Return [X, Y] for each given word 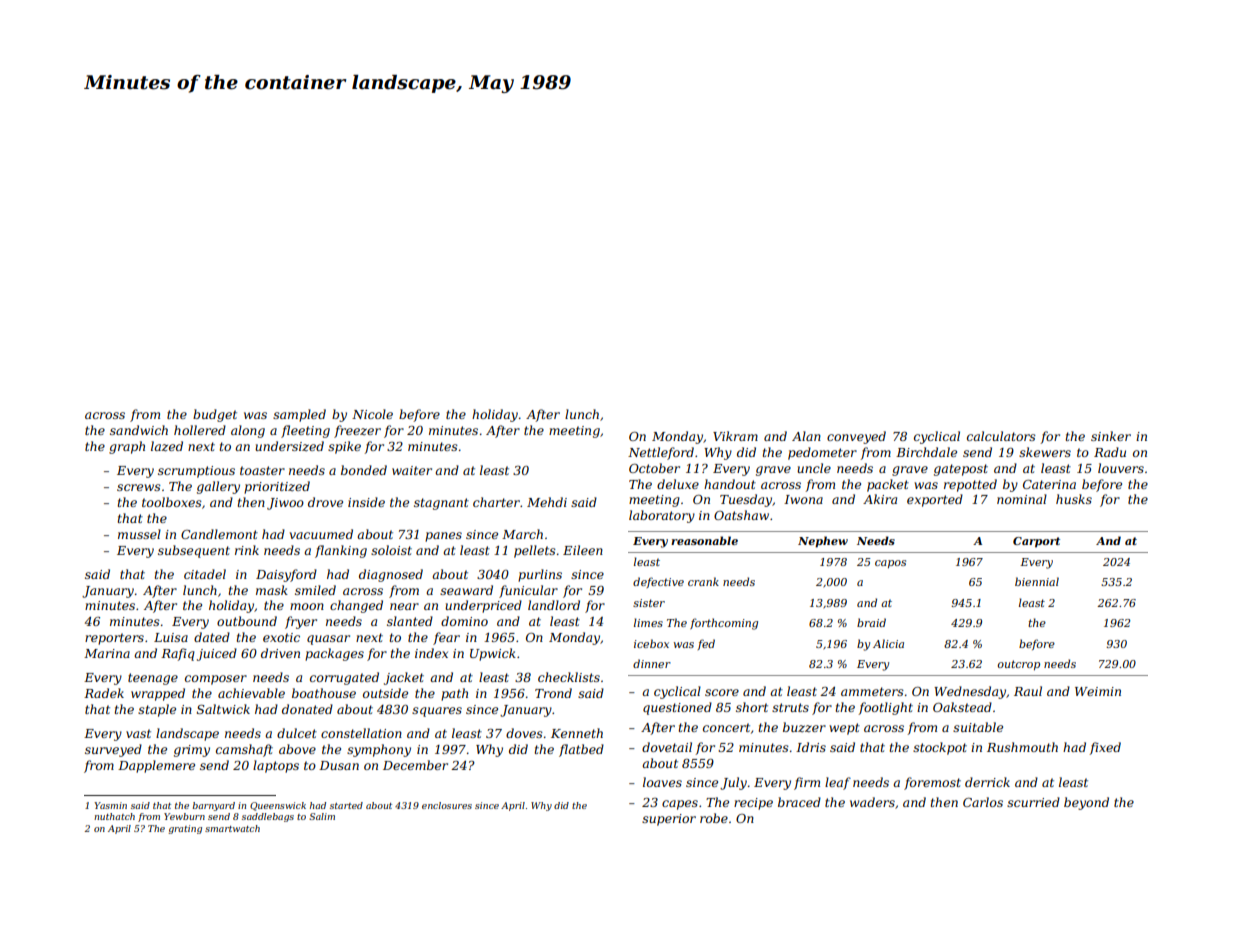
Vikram [735, 436]
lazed [167, 446]
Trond [553, 693]
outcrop [1019, 665]
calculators [1001, 436]
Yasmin [110, 805]
